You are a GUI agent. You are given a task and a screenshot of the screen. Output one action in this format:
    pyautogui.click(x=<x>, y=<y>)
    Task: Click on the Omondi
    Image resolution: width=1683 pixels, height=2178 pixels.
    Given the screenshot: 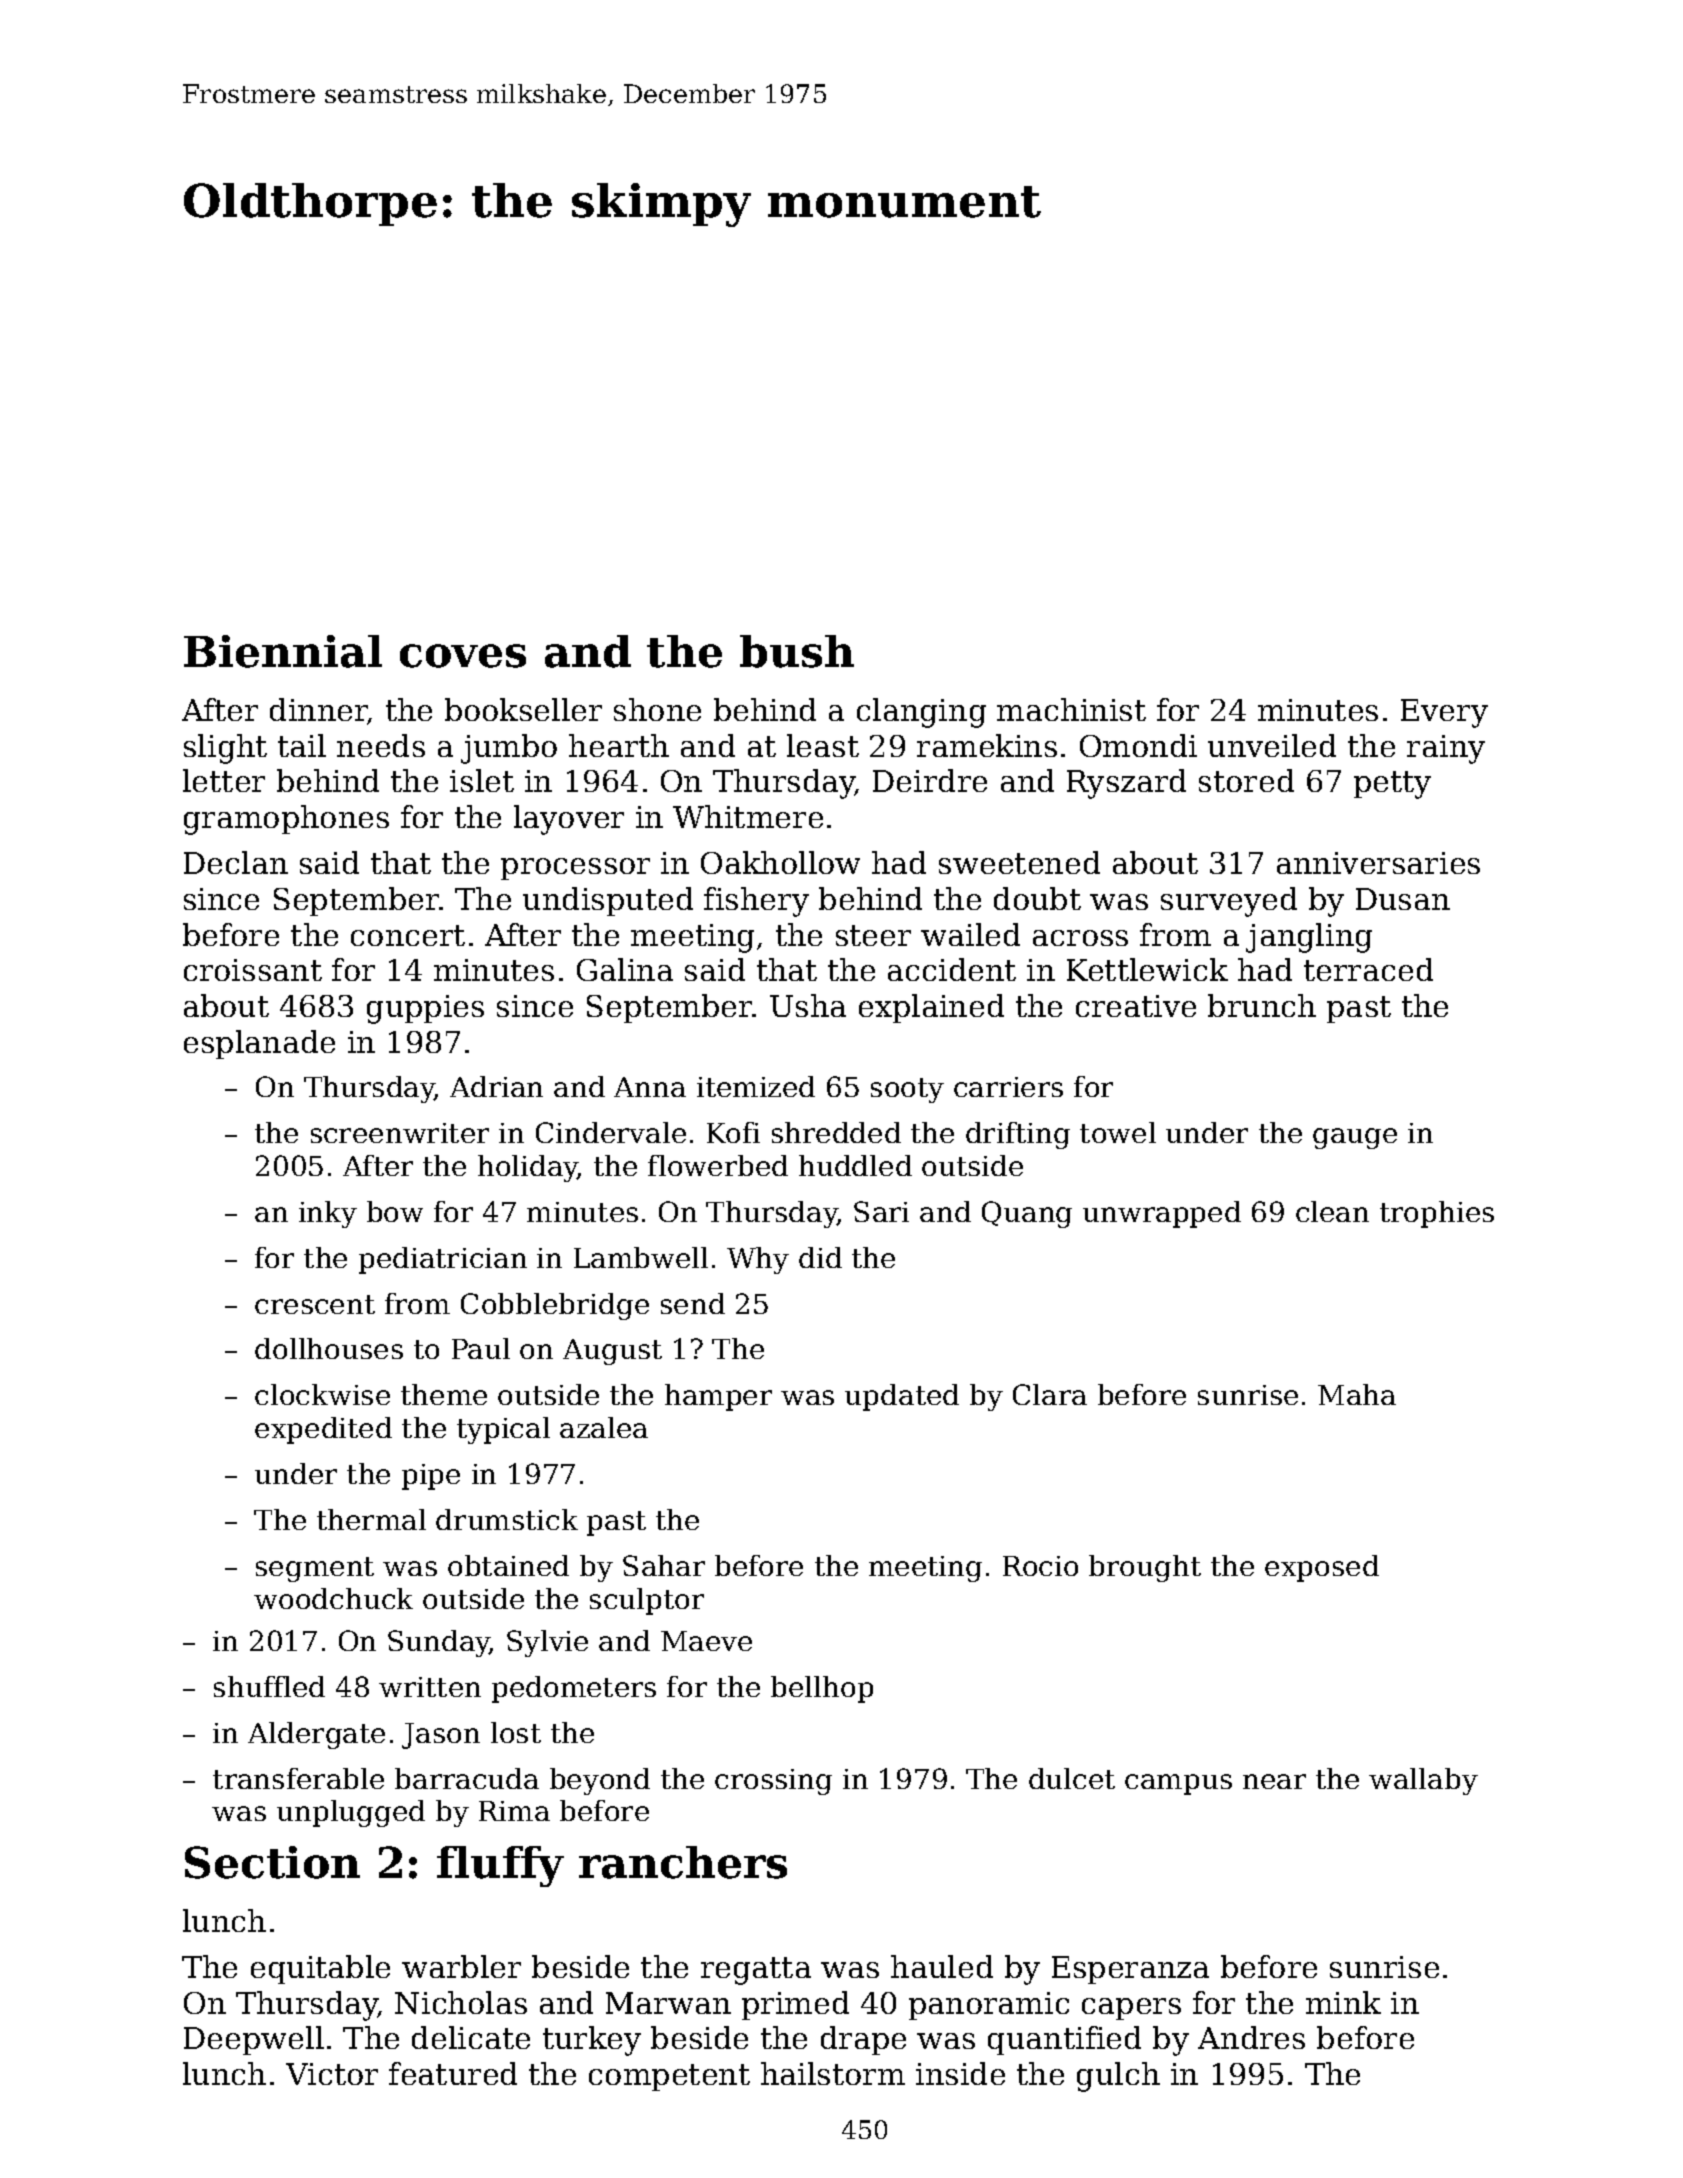 What is the action you would take?
    pyautogui.click(x=1138, y=745)
